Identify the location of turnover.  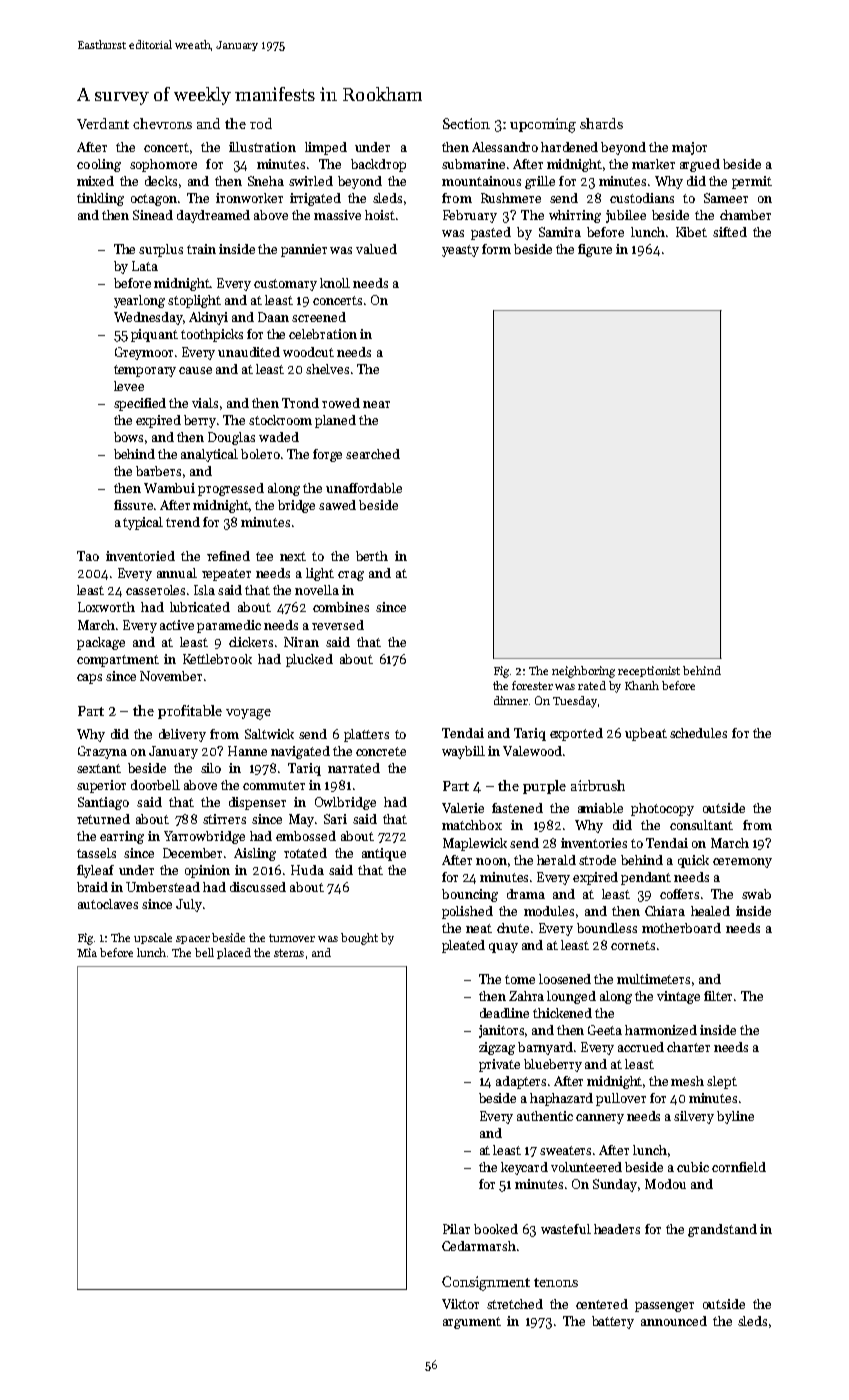
(292, 938).
